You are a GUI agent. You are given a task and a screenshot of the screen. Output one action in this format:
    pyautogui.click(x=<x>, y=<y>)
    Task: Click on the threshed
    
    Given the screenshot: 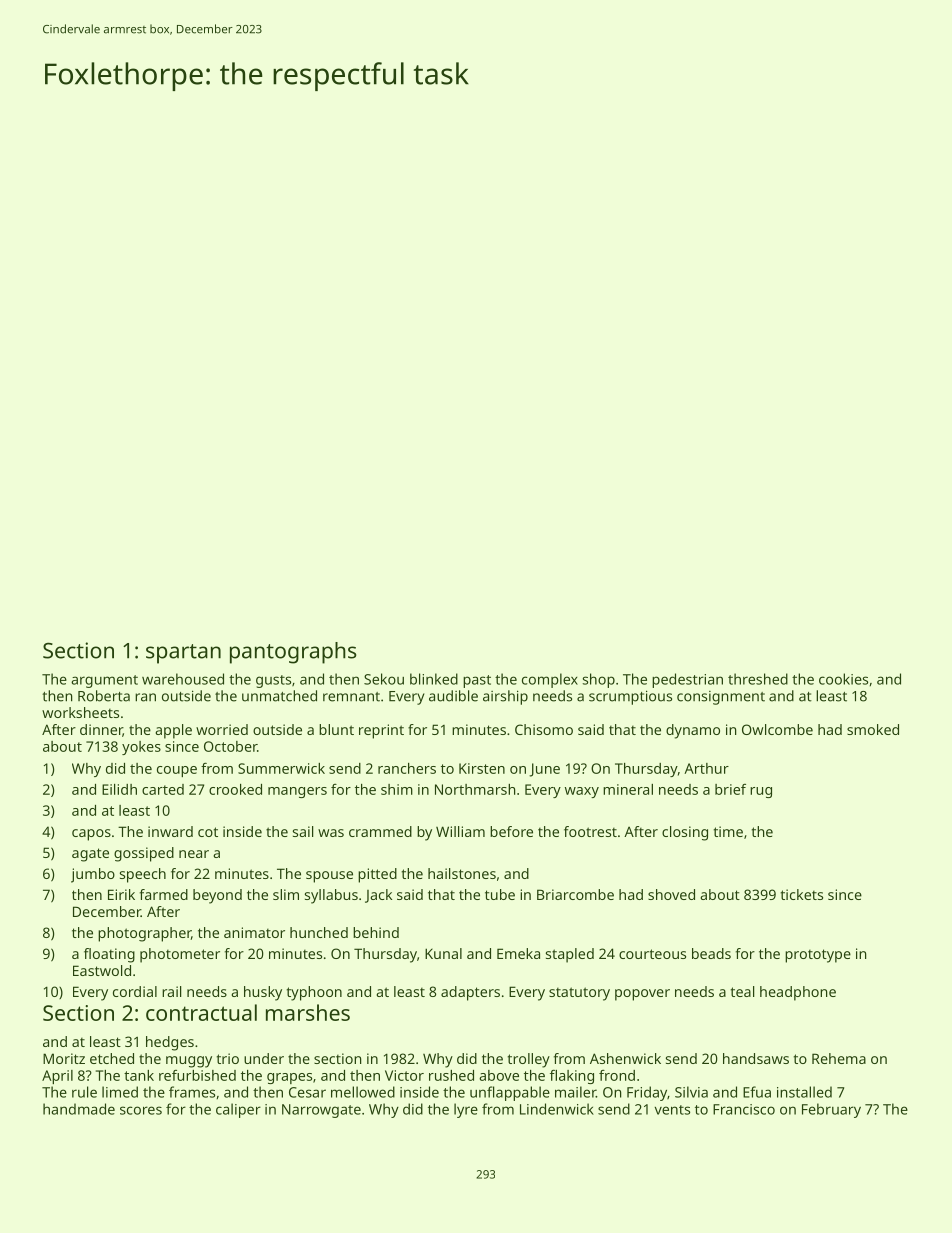 What is the action you would take?
    pyautogui.click(x=758, y=679)
